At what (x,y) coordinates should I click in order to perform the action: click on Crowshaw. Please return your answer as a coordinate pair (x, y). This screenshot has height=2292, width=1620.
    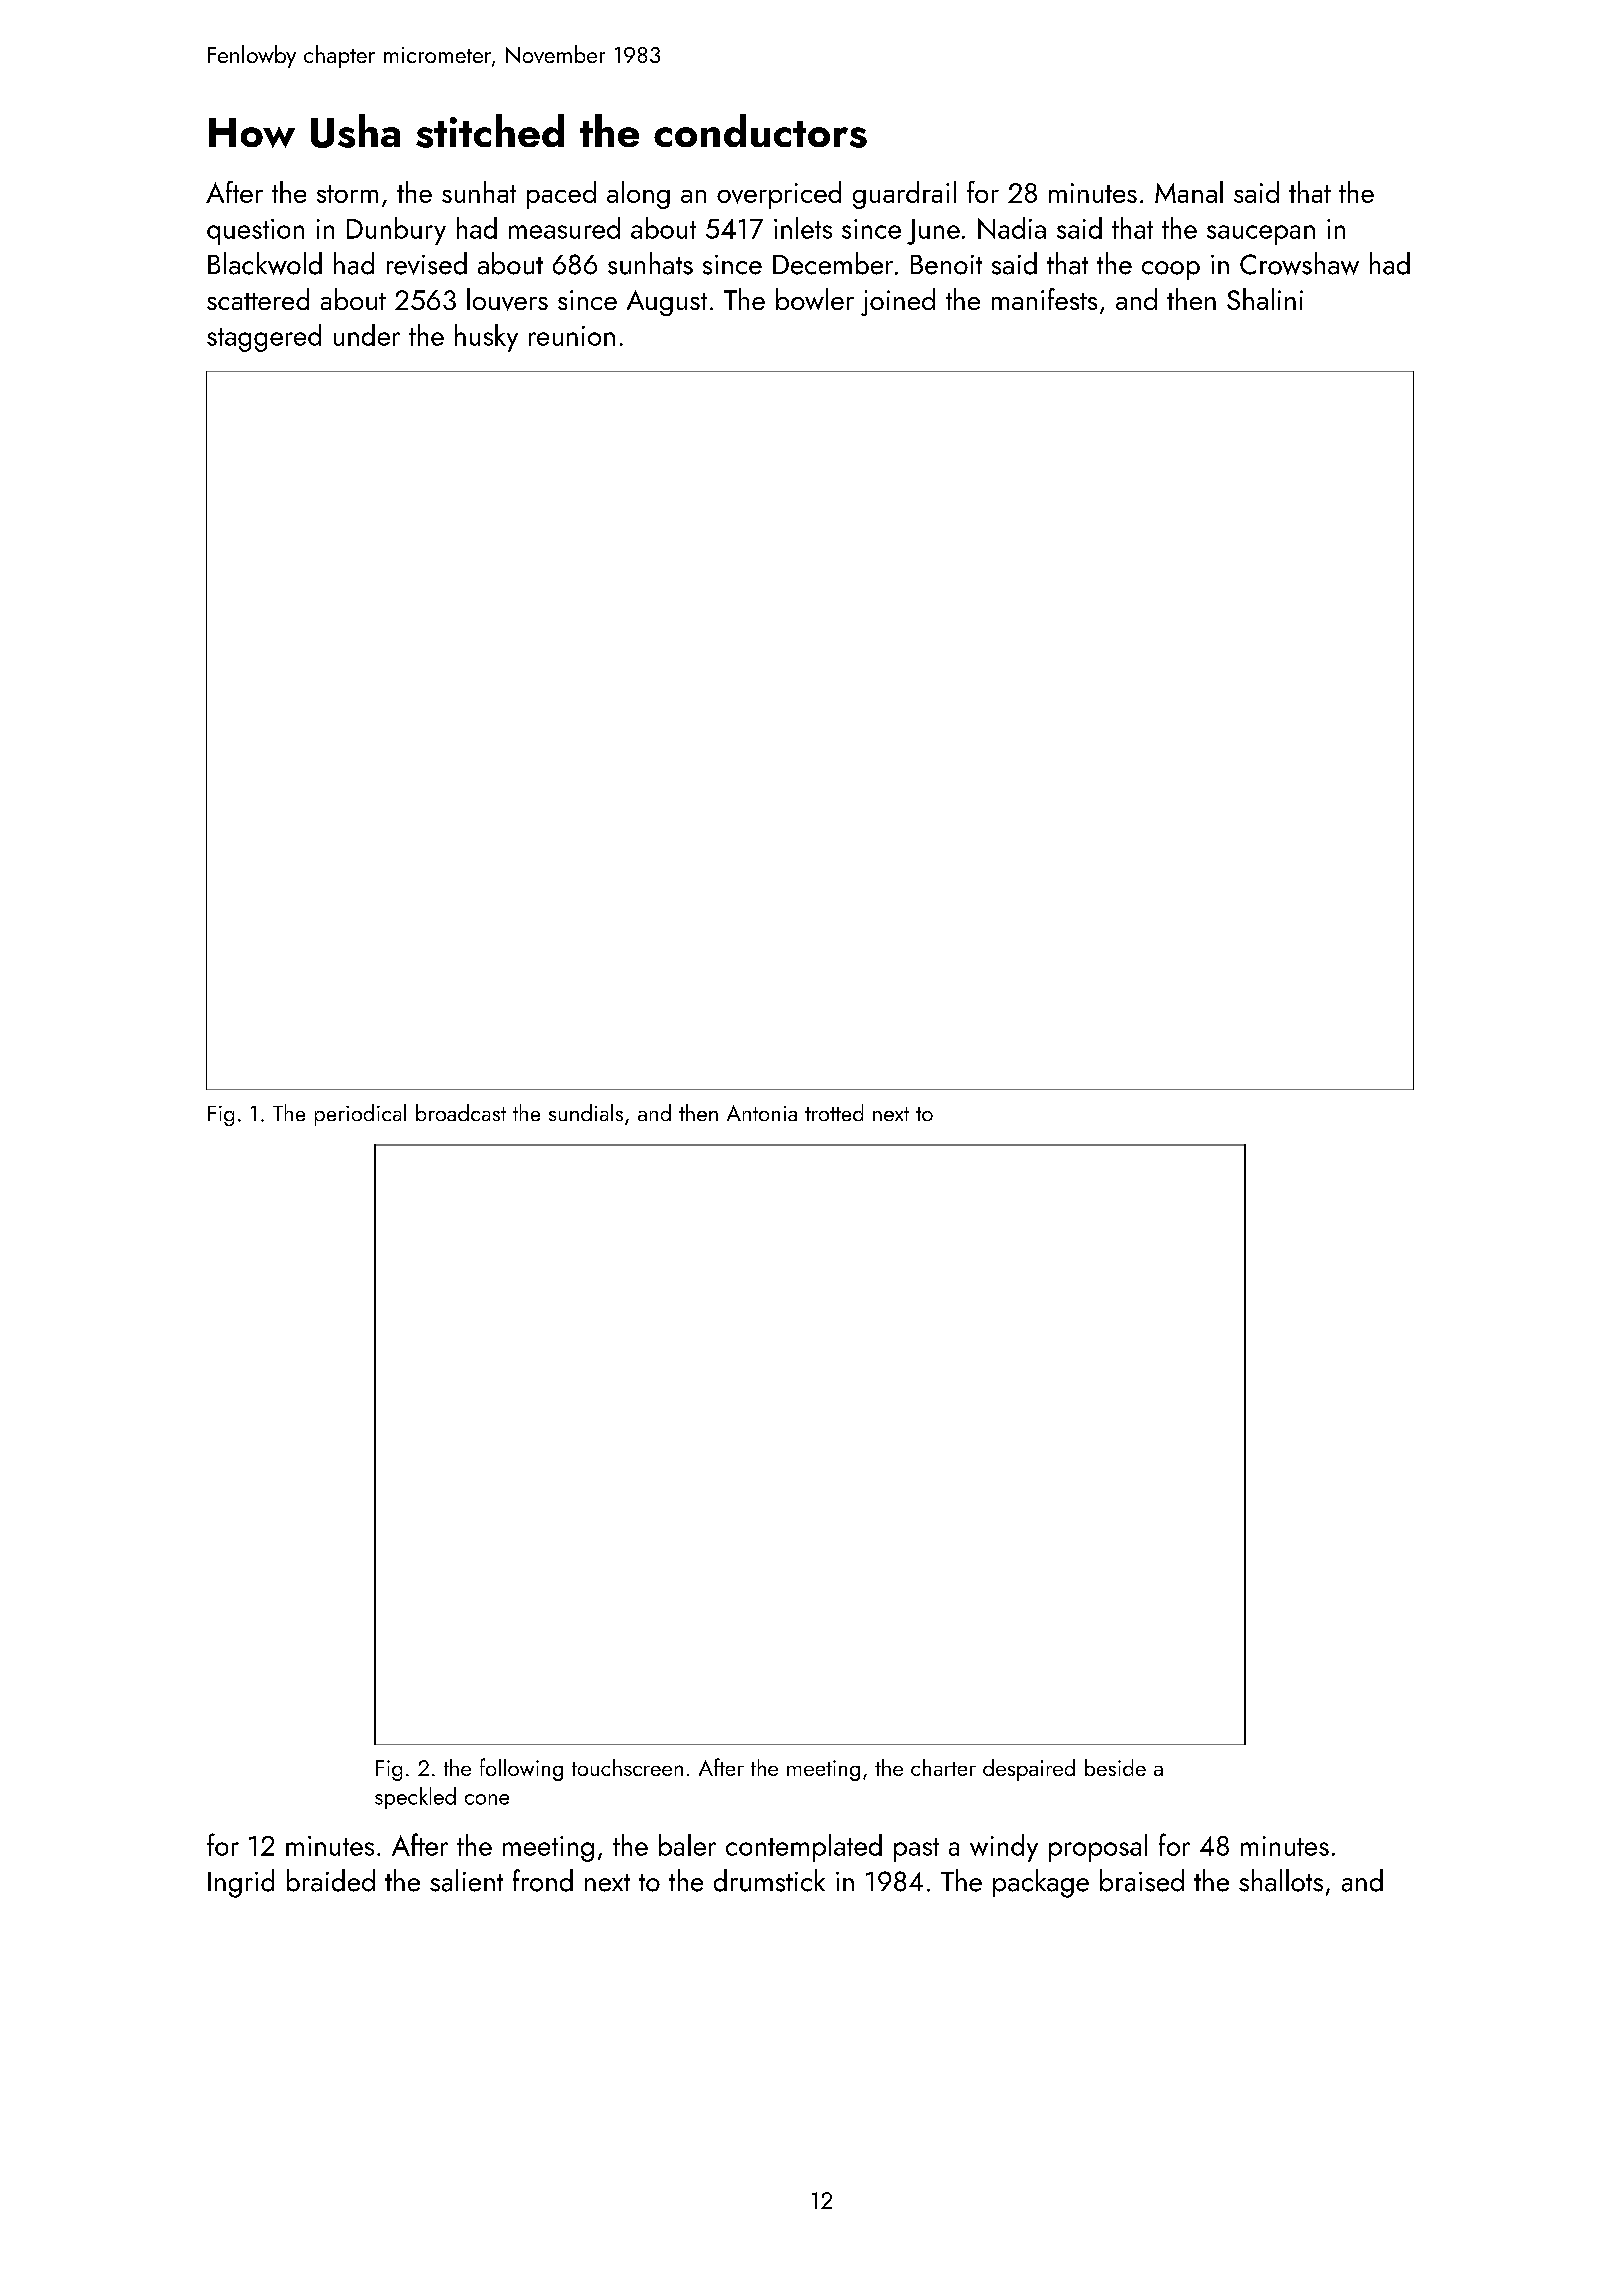
    Looking at the image, I should click on (1299, 263).
